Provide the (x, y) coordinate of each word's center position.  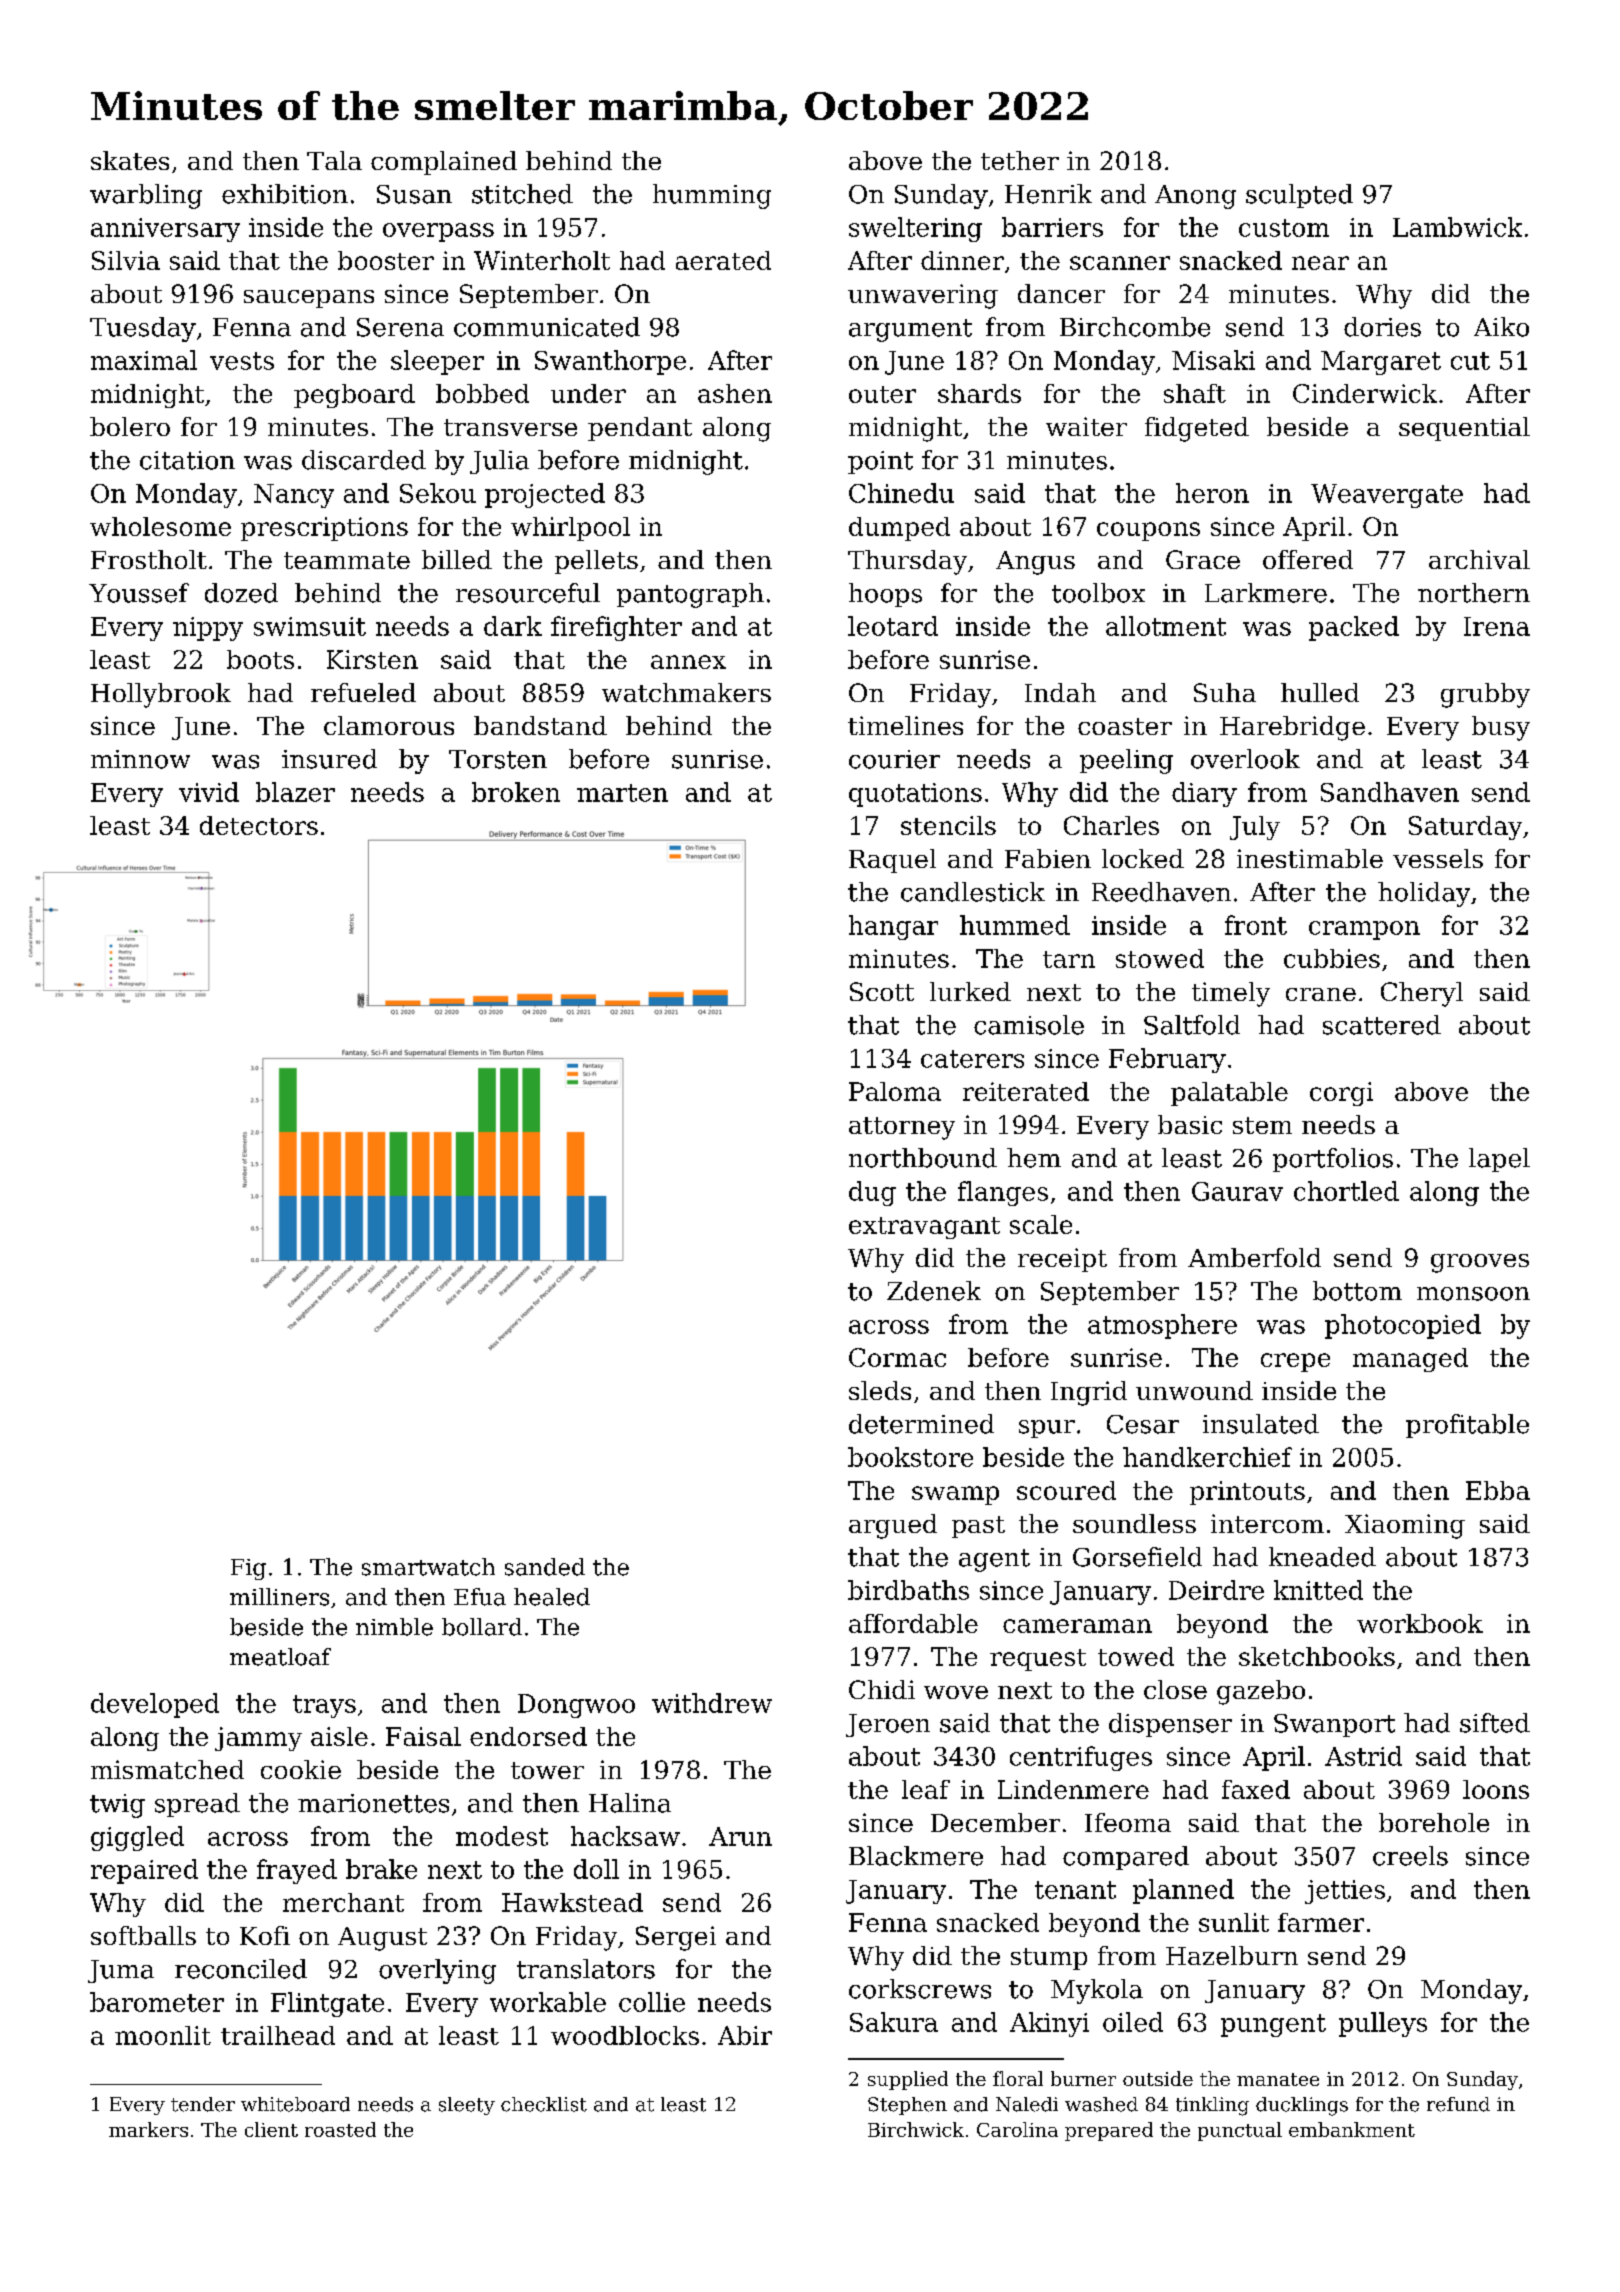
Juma (121, 1971)
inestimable (1310, 858)
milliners (279, 1597)
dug (872, 1193)
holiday (1424, 894)
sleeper (437, 362)
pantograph (690, 595)
